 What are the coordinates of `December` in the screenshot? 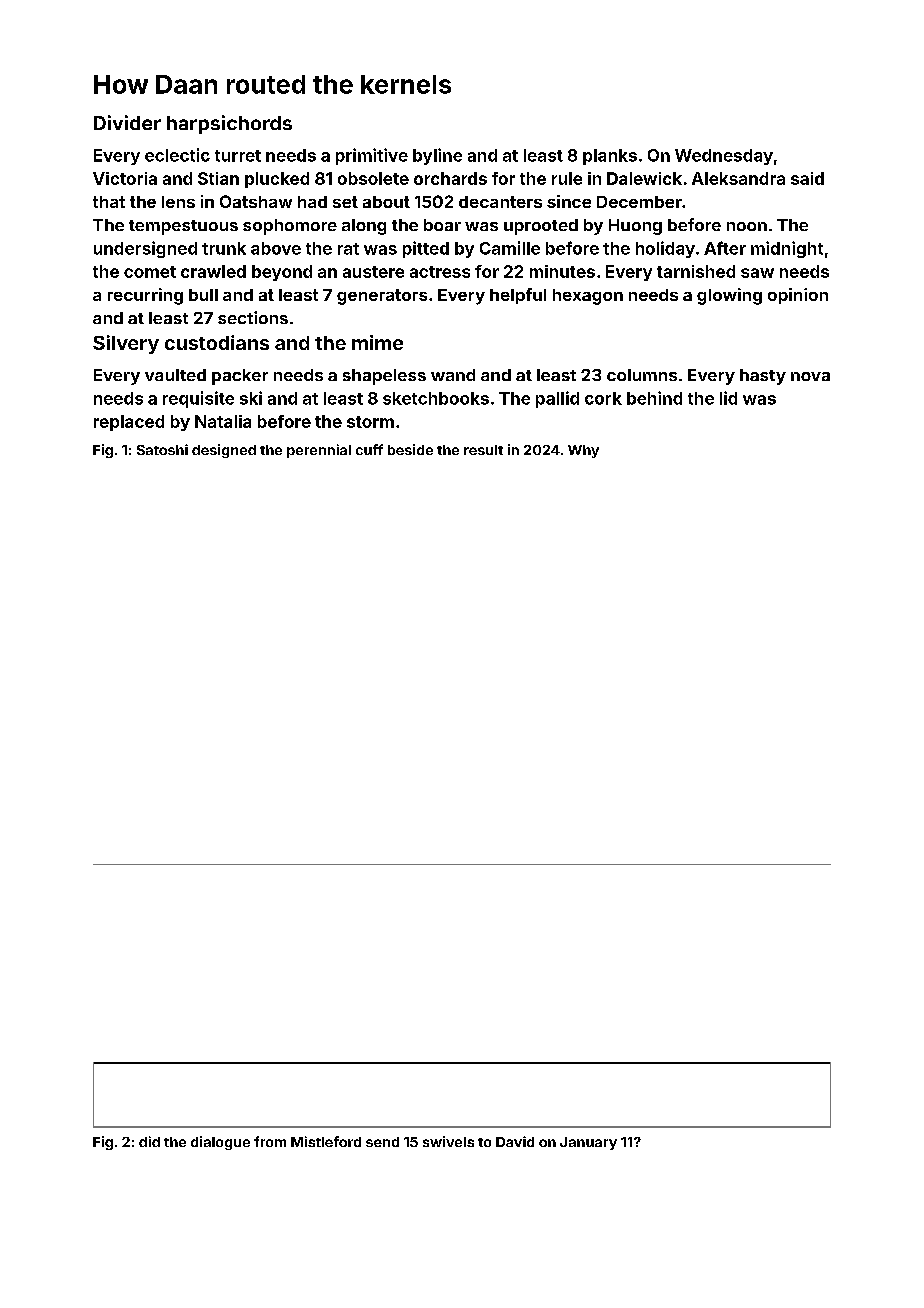 It's located at (639, 202).
